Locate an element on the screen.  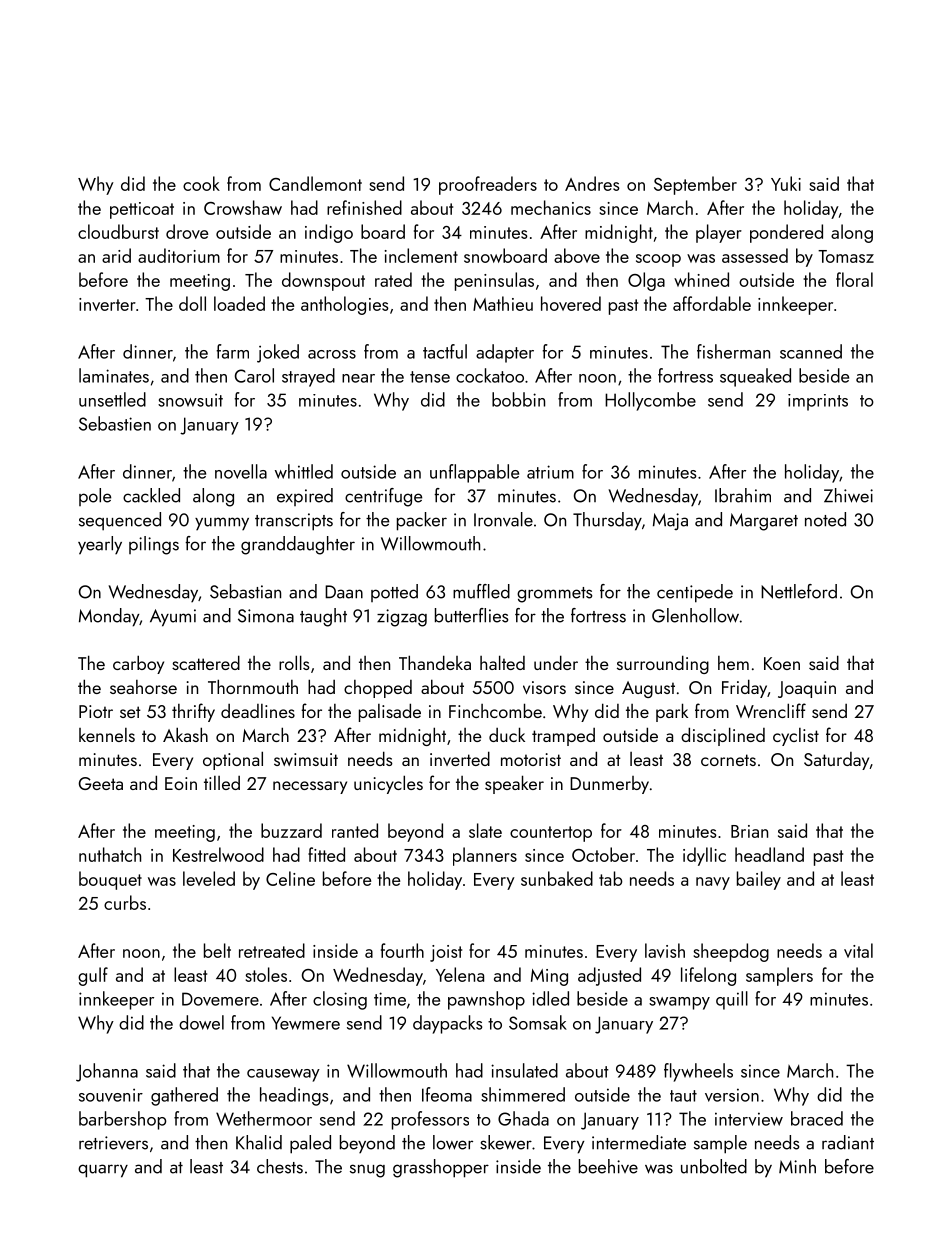
proofreaders is located at coordinates (488, 185).
